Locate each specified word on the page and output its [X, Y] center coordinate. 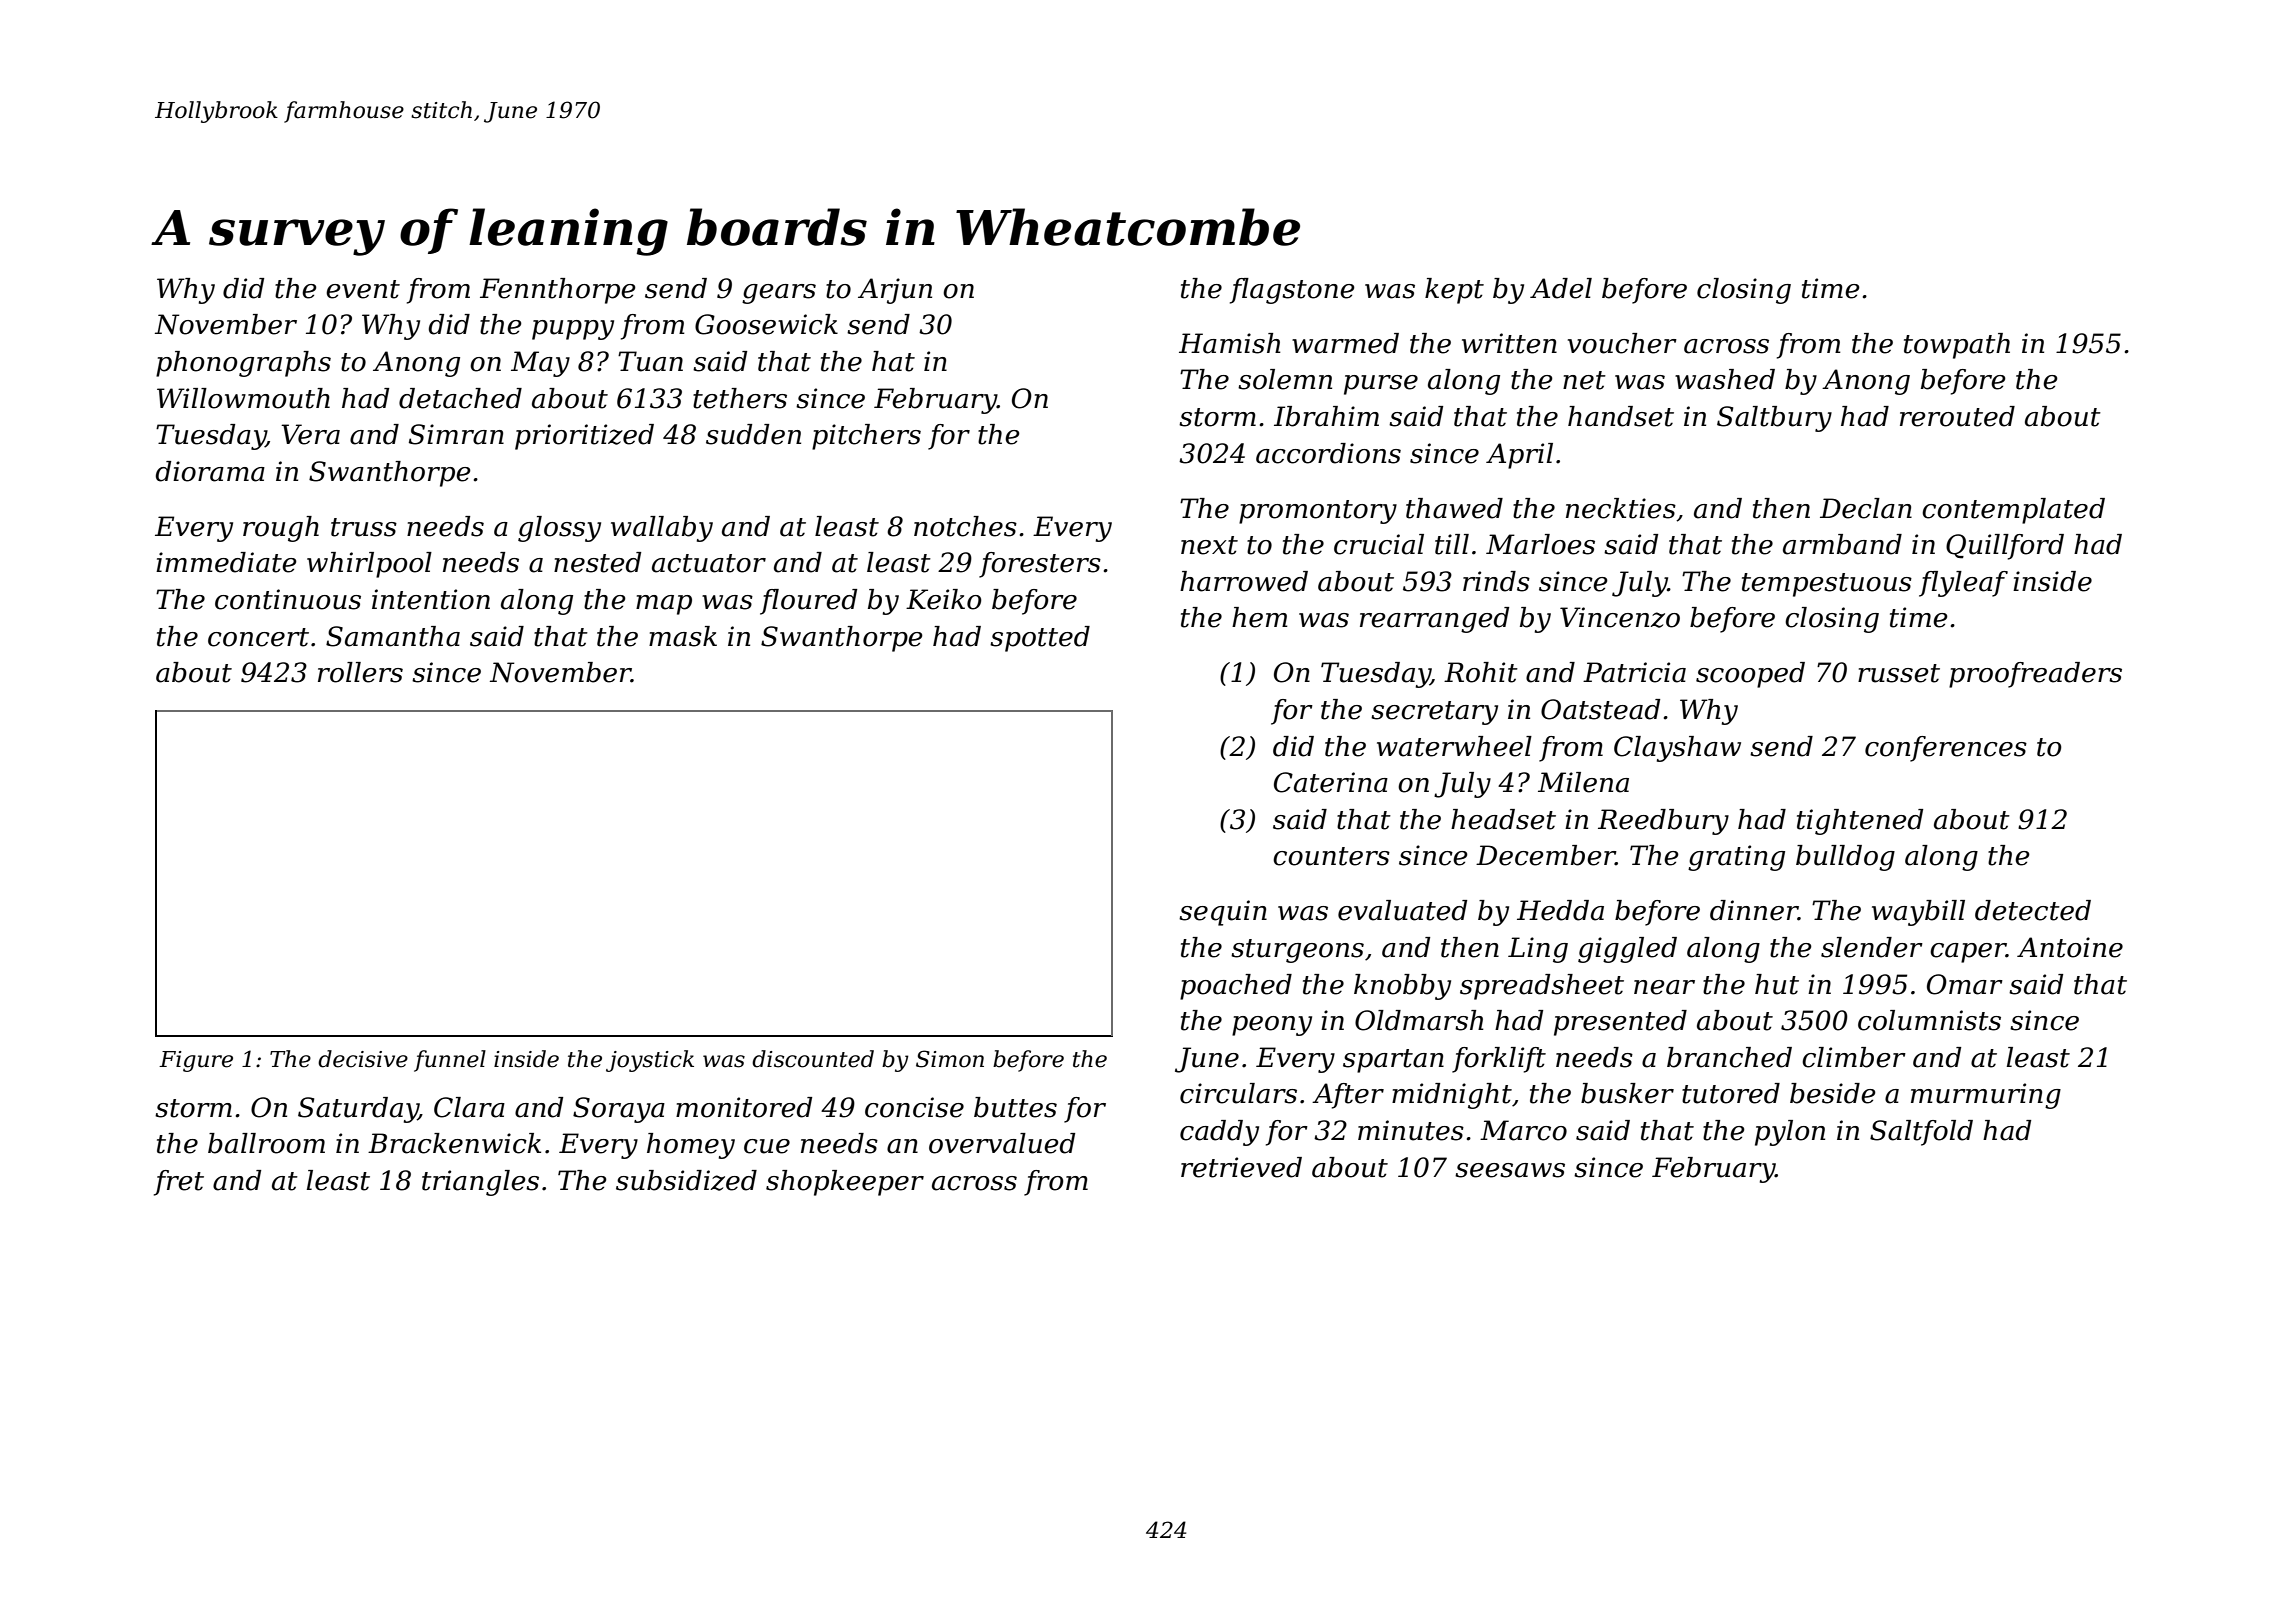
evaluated [1402, 910]
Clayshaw [1677, 749]
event [363, 289]
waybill [1918, 913]
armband [1842, 544]
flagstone [1292, 291]
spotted [1040, 639]
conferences [1946, 749]
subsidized [686, 1180]
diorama [210, 471]
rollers [360, 672]
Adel [1561, 288]
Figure [196, 1061]
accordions [1328, 453]
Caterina [1331, 782]
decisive [363, 1059]
